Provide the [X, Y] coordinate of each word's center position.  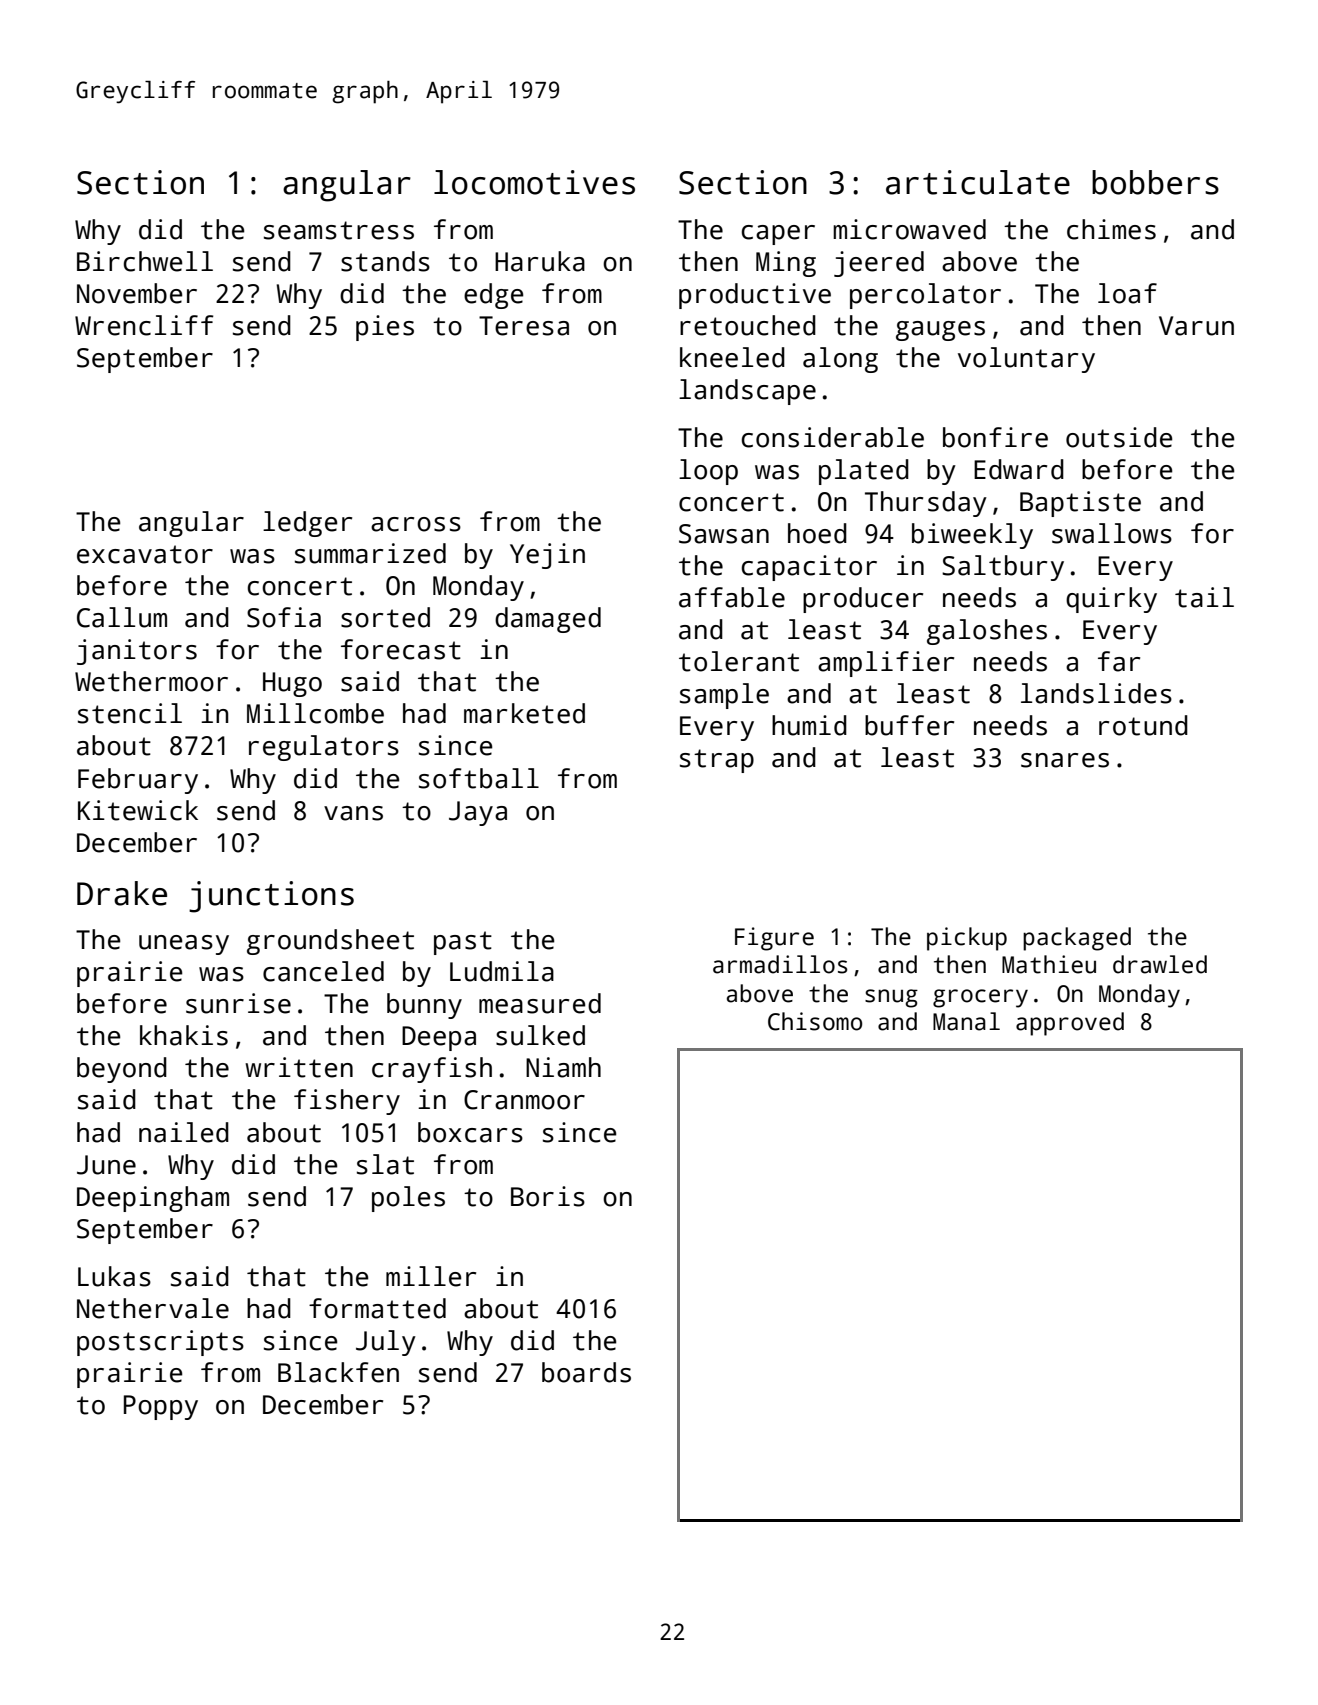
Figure [774, 939]
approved [1070, 1024]
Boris [548, 1196]
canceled [323, 971]
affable [732, 597]
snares [1065, 760]
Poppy [161, 1407]
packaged [1077, 939]
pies [385, 328]
